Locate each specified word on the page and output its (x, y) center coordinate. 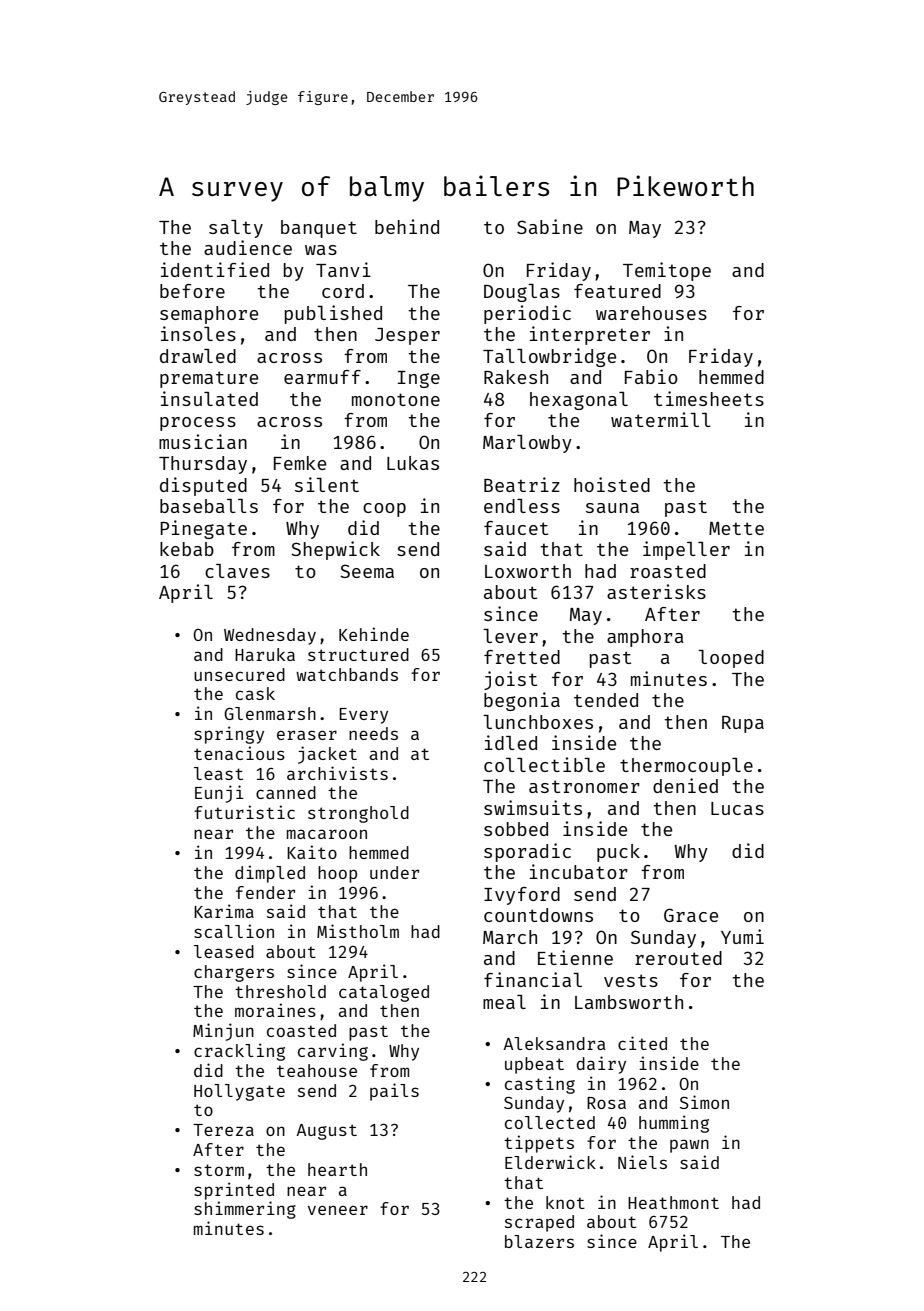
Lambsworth (629, 1002)
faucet (516, 528)
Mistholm (358, 931)
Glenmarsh (270, 713)
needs (373, 733)
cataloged (384, 993)
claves (237, 571)
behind (407, 226)
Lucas (737, 808)
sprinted (234, 1191)
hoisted (612, 484)
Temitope (667, 271)
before (192, 291)
